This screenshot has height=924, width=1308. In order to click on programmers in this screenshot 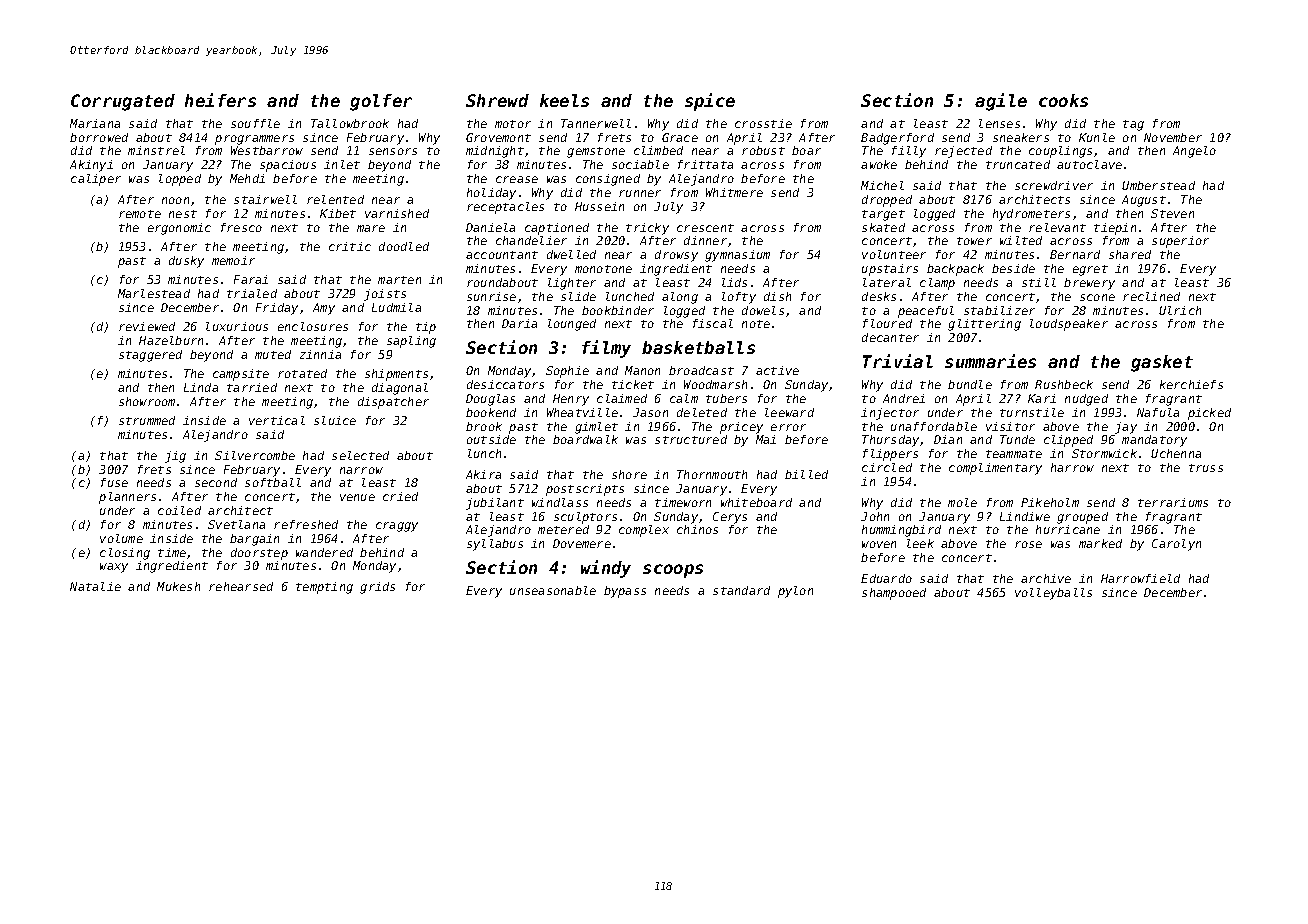, I will do `click(254, 140)`.
